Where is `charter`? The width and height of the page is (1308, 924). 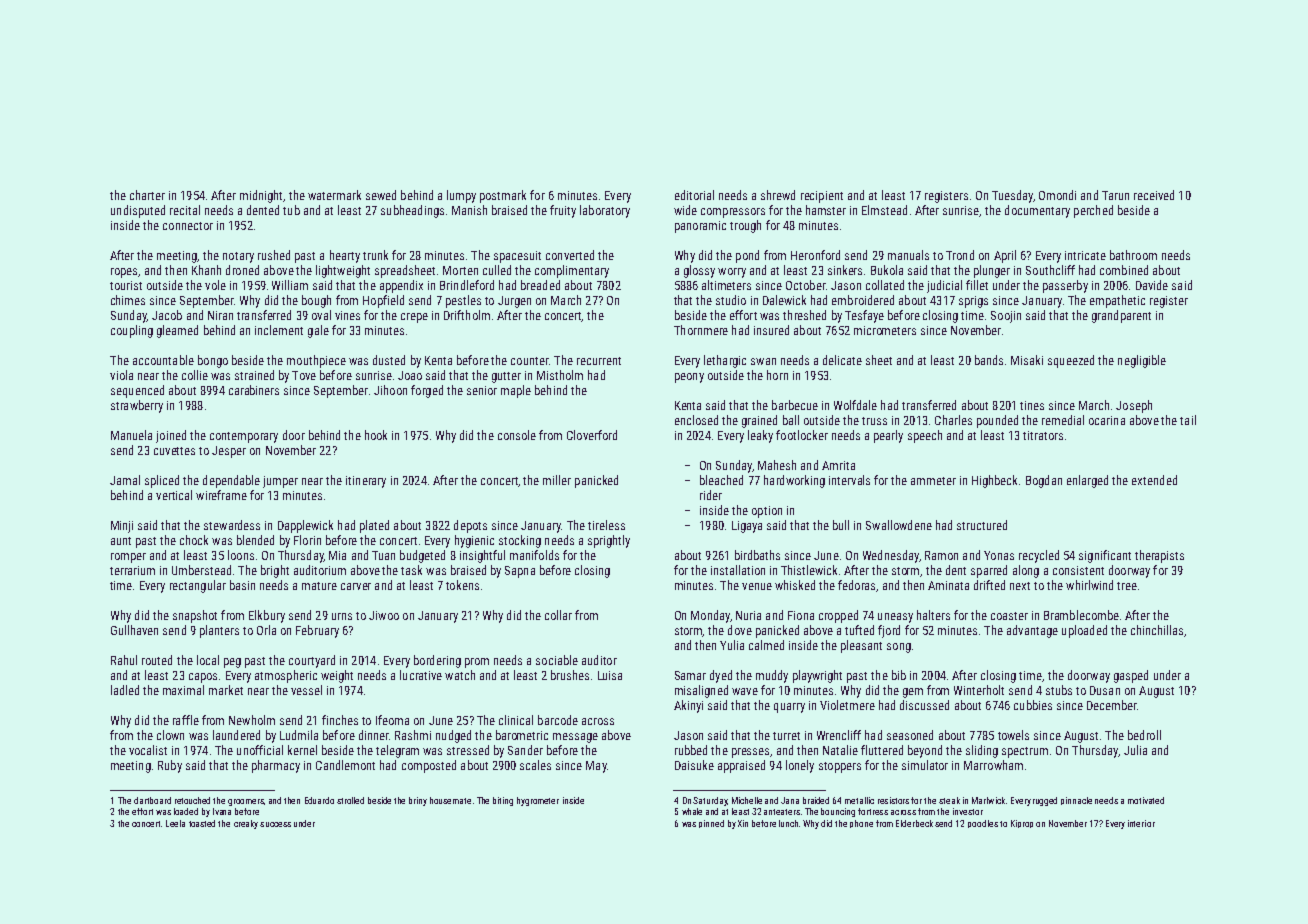 charter is located at coordinates (147, 195).
